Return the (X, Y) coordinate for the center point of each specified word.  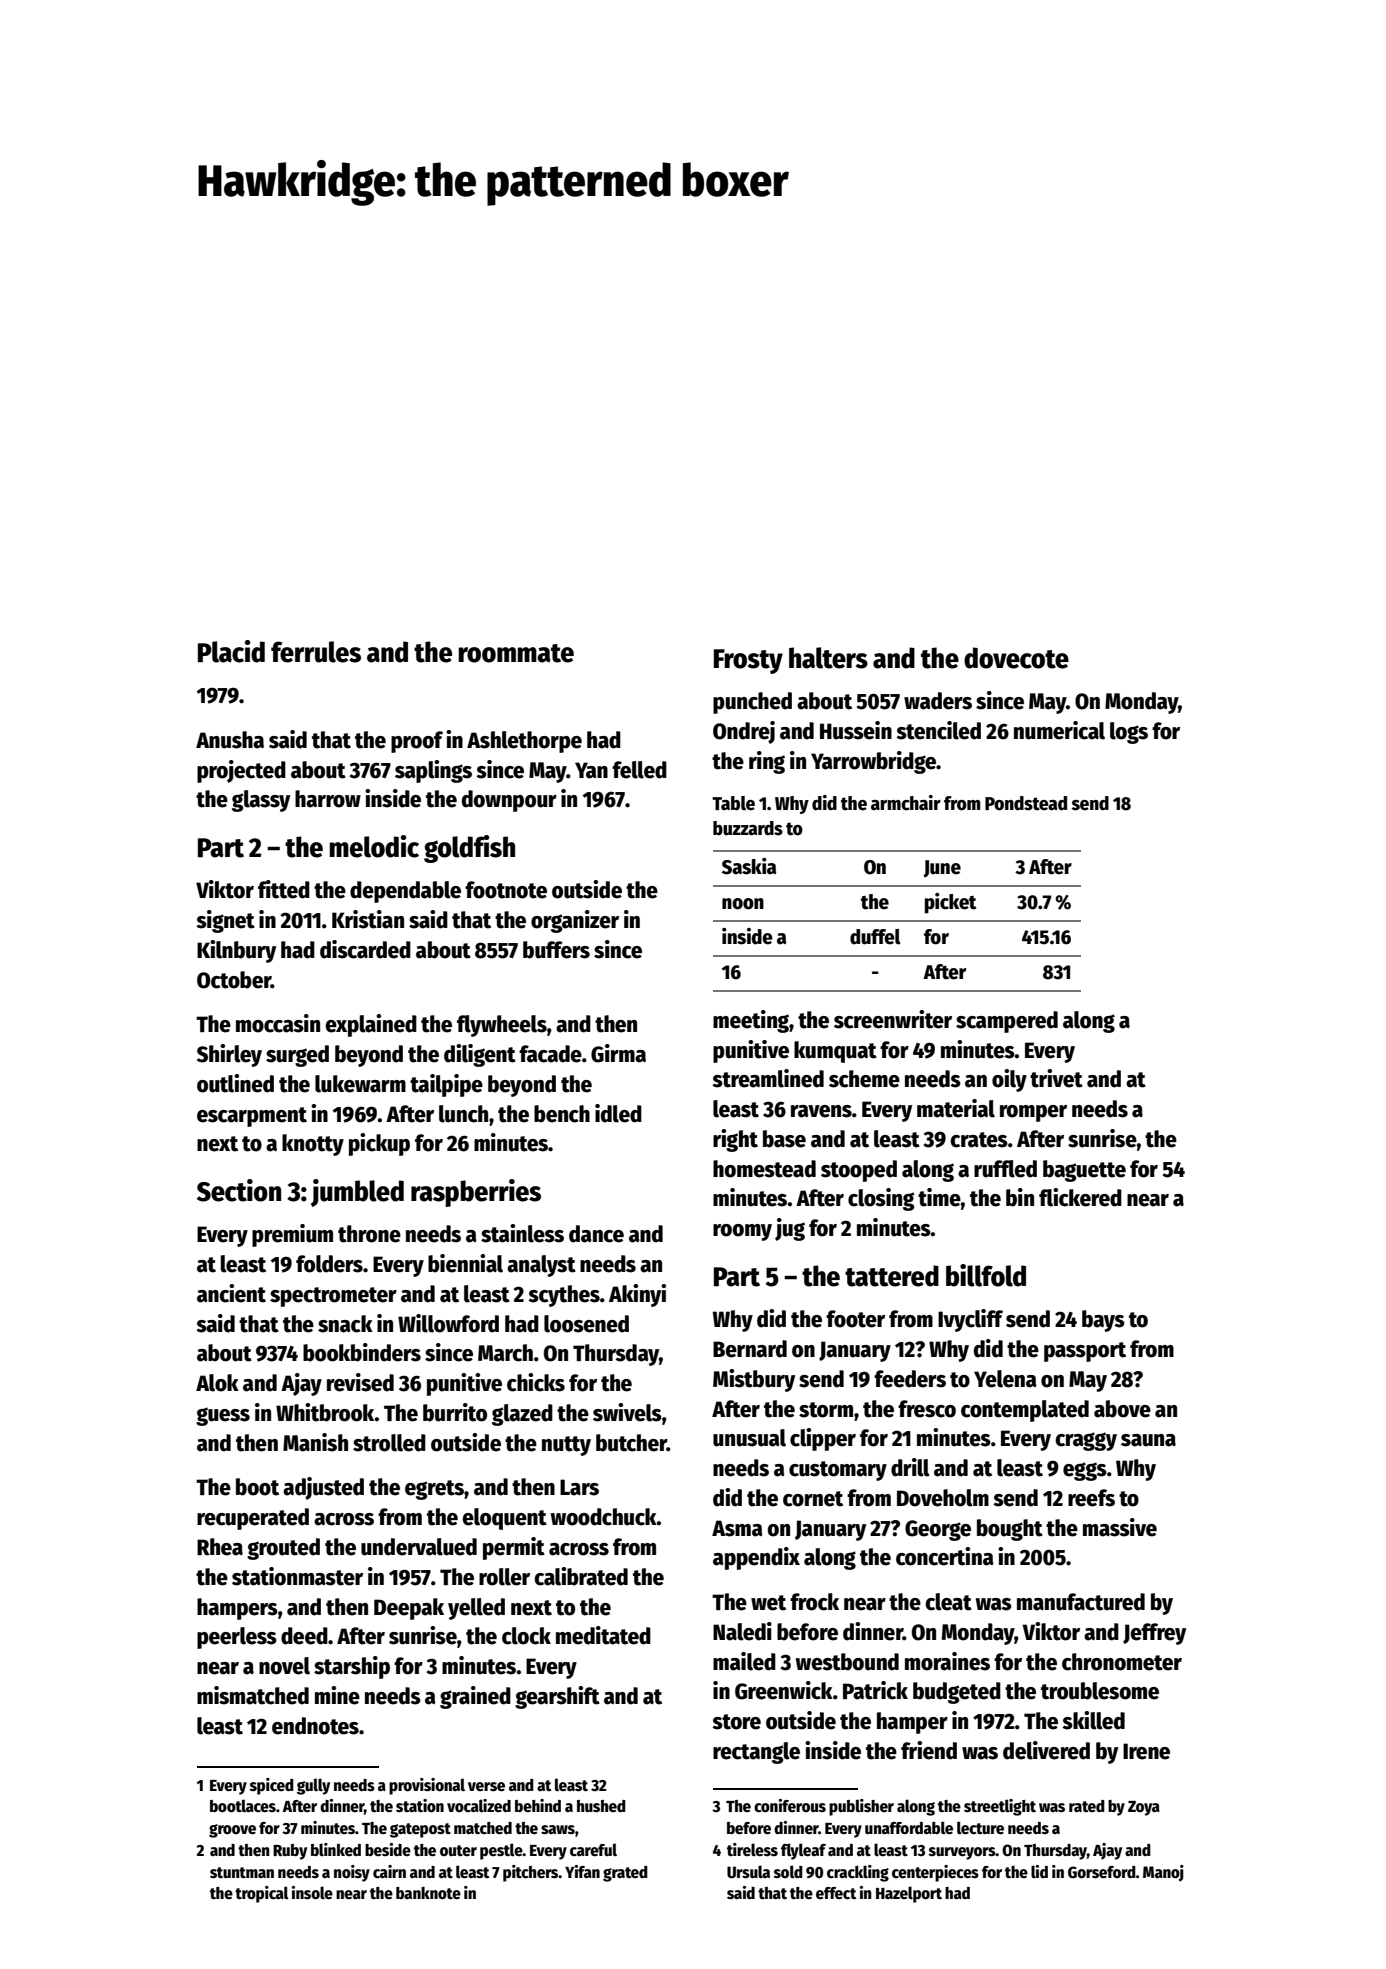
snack (345, 1324)
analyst (541, 1266)
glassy (261, 801)
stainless (522, 1233)
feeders (910, 1379)
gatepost (420, 1830)
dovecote (1016, 658)
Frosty (748, 661)
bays (1103, 1321)
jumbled (357, 1193)
